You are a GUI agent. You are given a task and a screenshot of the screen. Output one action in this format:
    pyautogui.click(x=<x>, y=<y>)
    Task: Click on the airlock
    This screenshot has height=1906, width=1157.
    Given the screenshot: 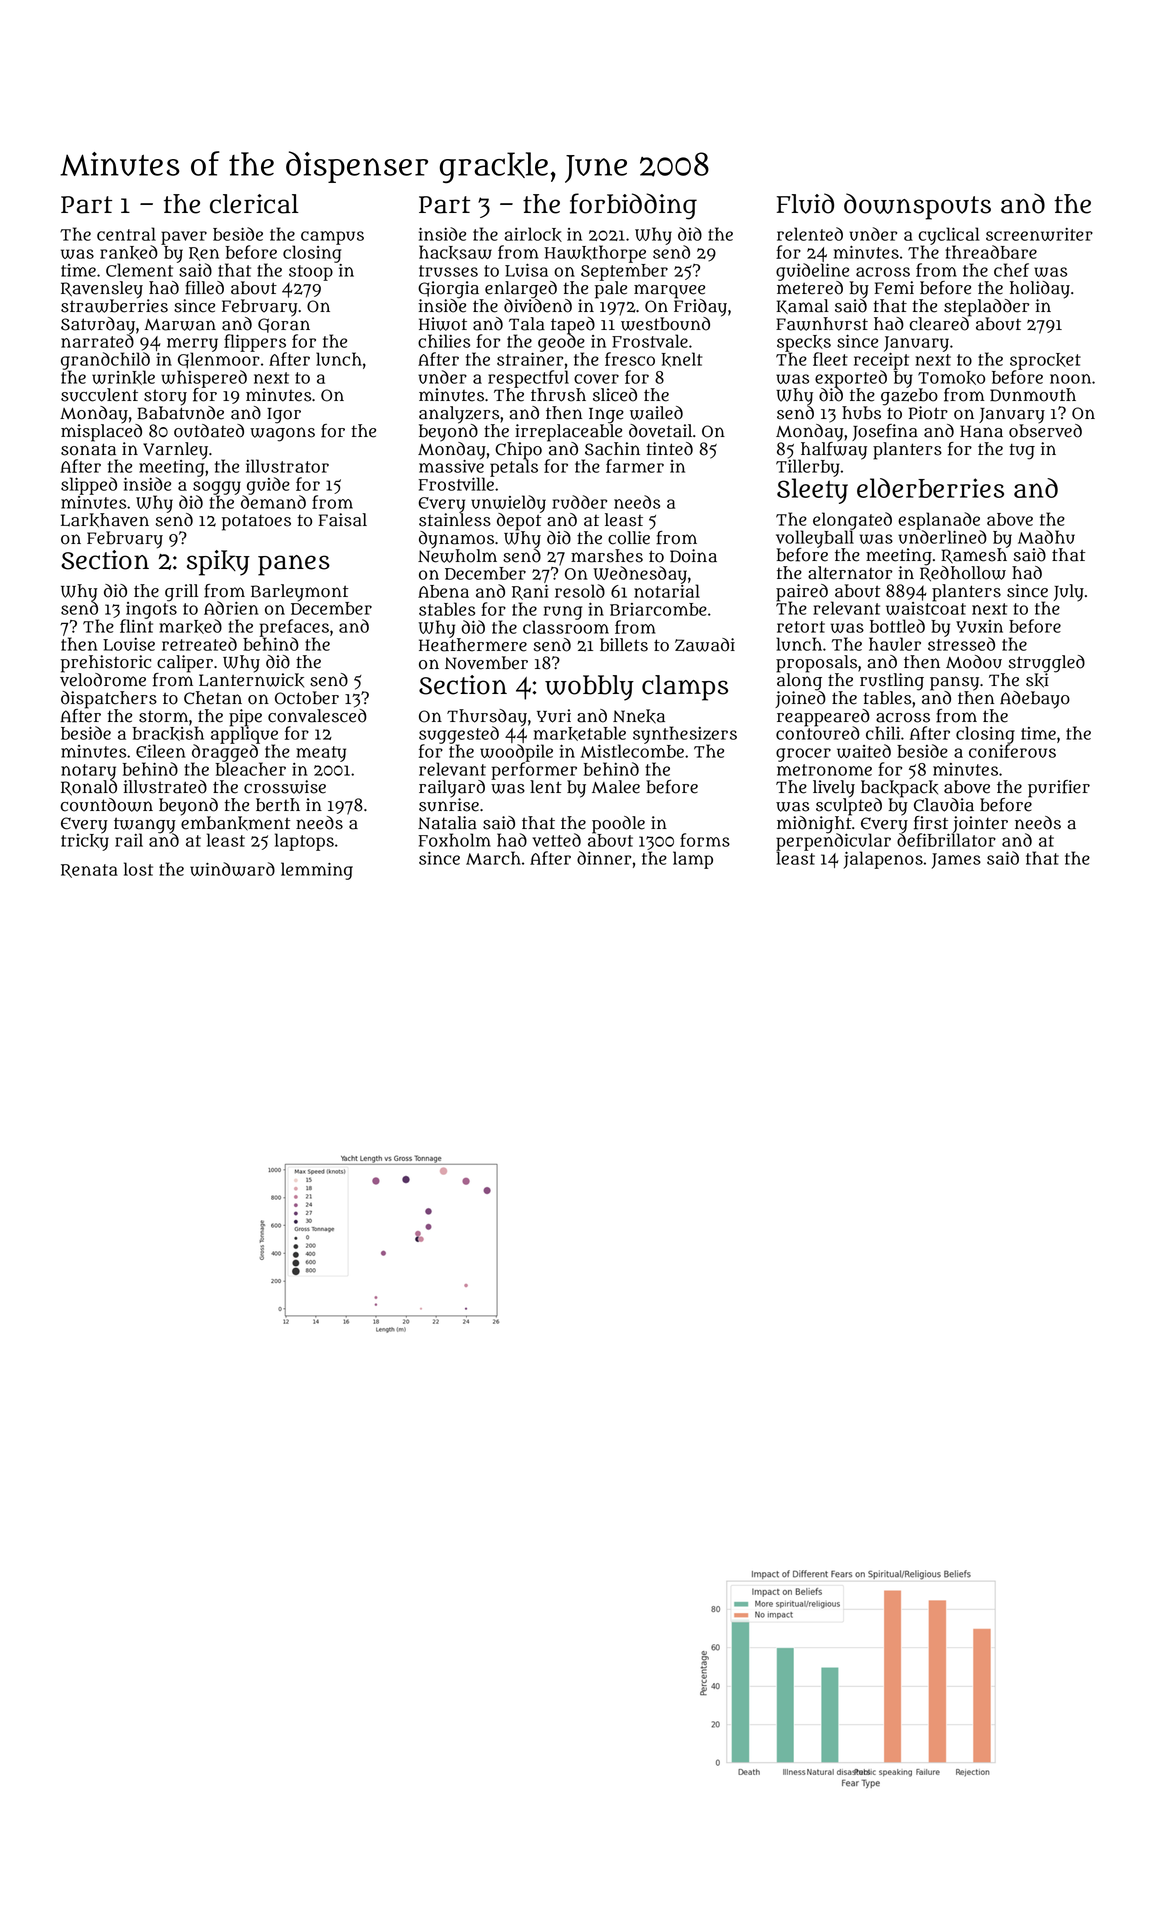 What is the action you would take?
    pyautogui.click(x=533, y=234)
